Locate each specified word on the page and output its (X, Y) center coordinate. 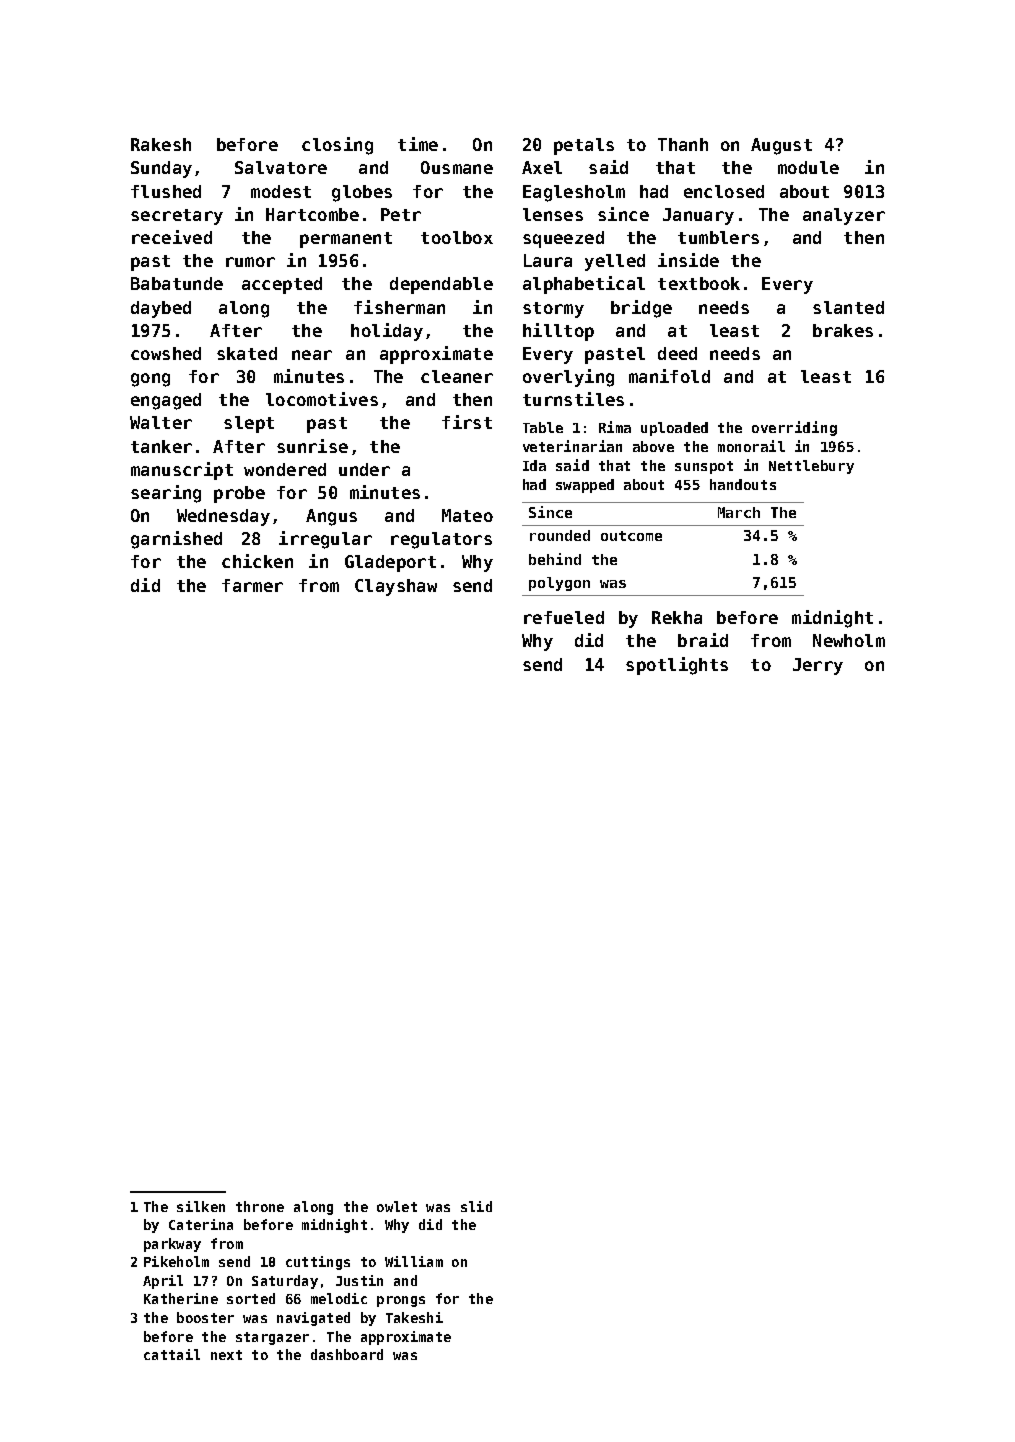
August (781, 146)
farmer (252, 585)
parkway (172, 1245)
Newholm (849, 640)
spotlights (677, 666)
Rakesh (161, 144)
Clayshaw (396, 587)
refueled (564, 617)
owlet (397, 1206)
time (418, 144)
